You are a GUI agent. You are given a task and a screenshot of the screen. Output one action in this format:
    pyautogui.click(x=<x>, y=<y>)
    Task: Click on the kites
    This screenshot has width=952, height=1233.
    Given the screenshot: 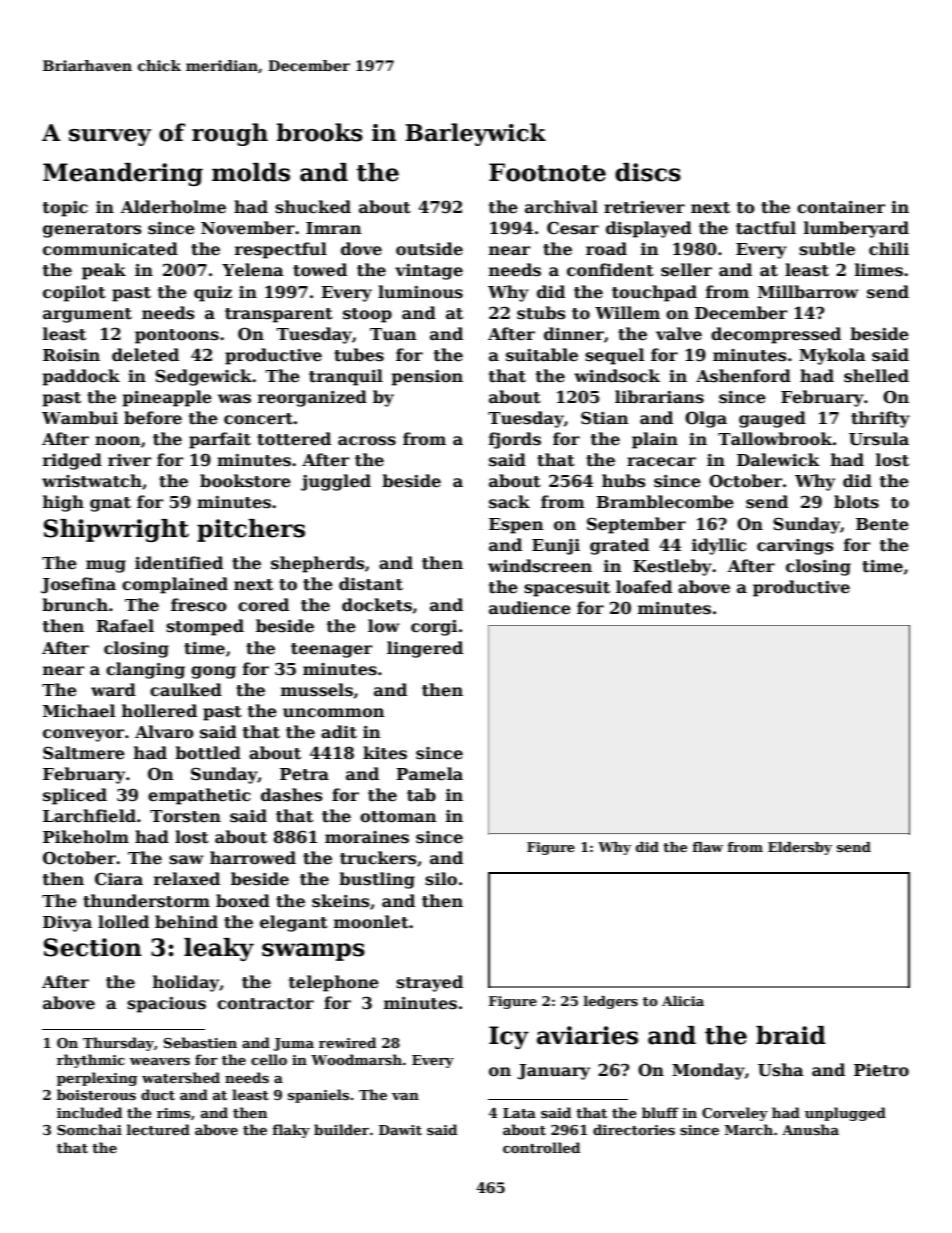 What is the action you would take?
    pyautogui.click(x=385, y=753)
